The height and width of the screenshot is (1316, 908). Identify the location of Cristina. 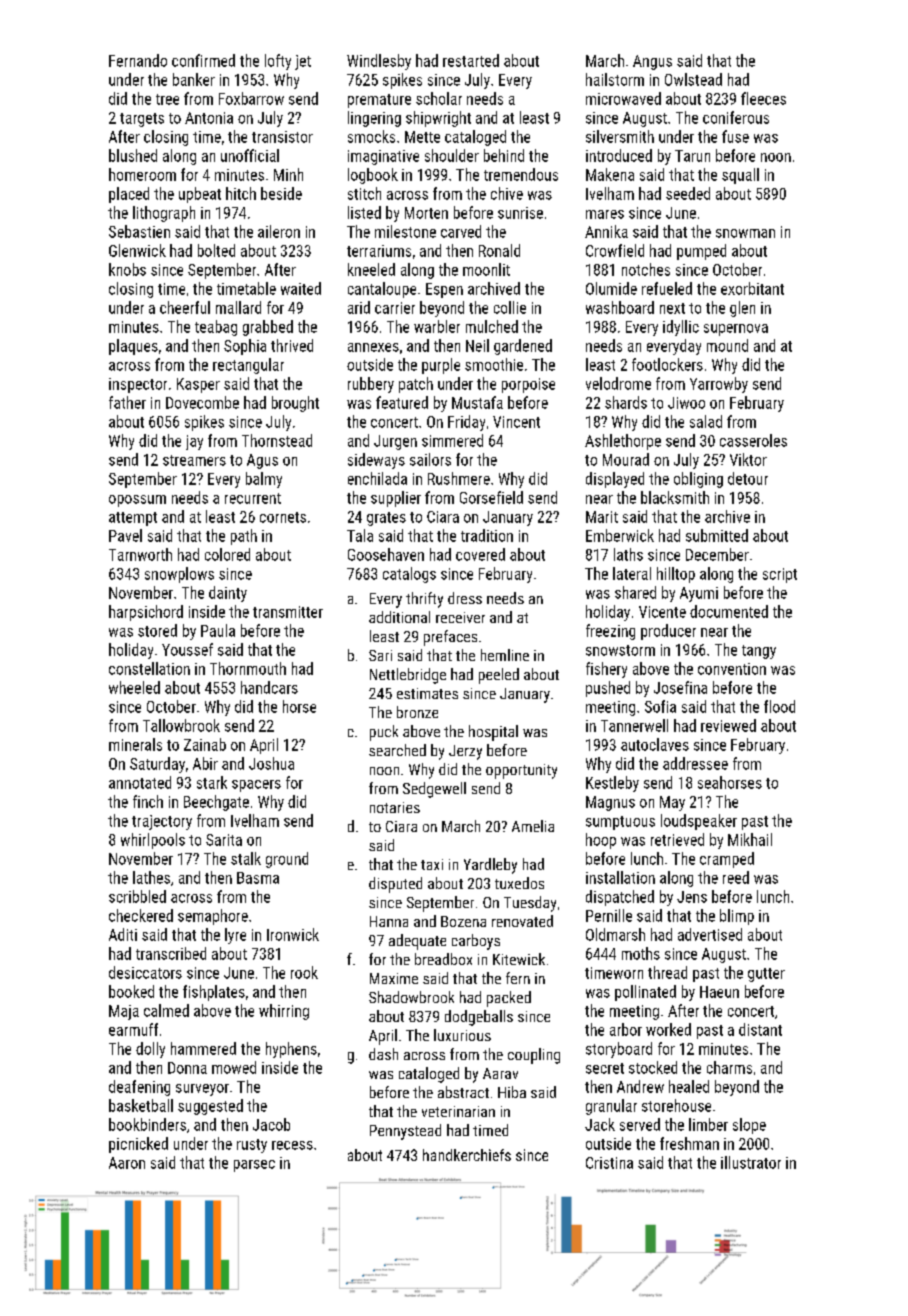
(609, 1163).
